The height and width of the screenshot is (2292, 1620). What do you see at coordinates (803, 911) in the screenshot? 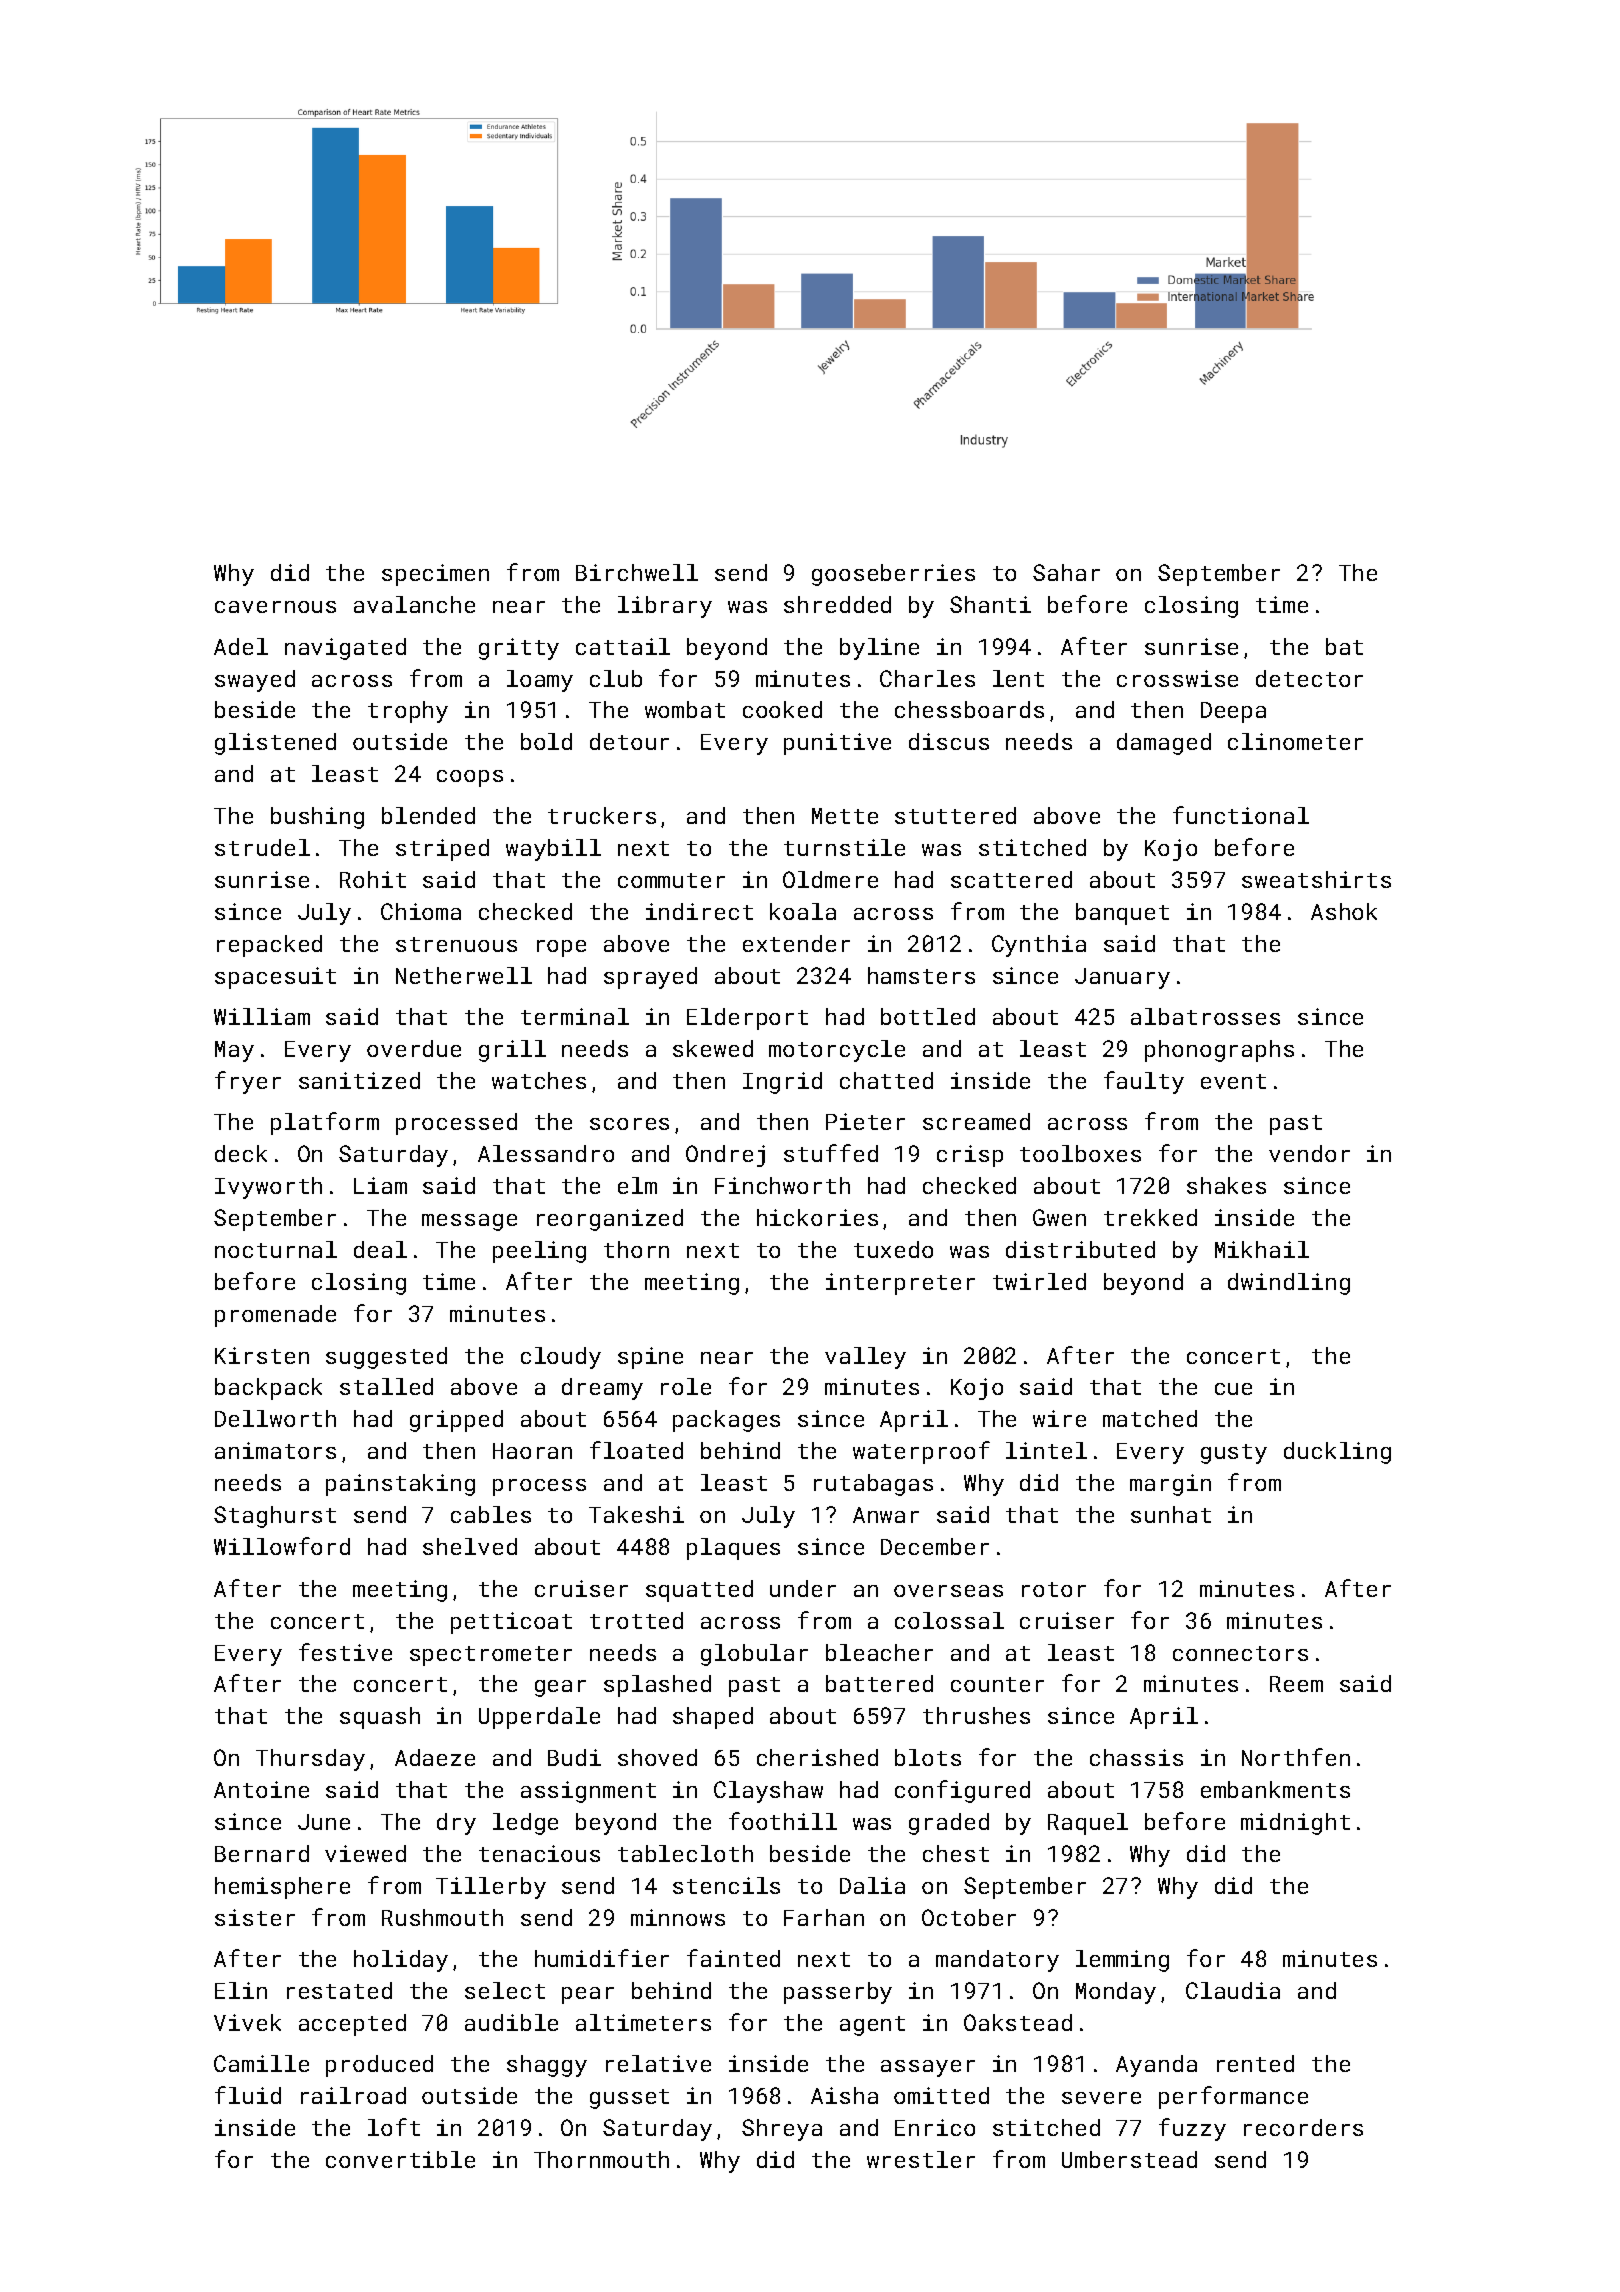
I see `koala` at bounding box center [803, 911].
